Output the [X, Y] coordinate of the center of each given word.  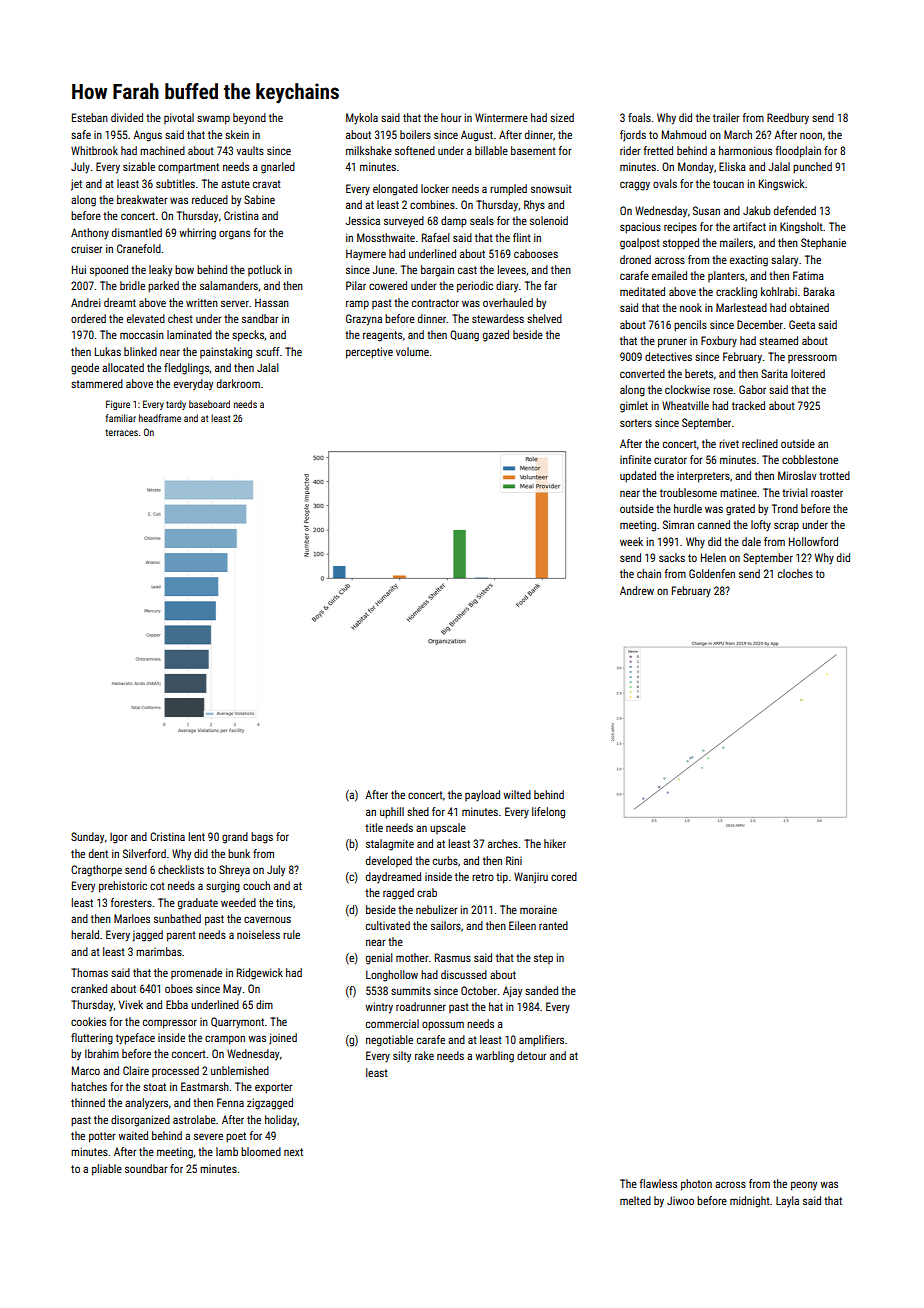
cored [564, 876]
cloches [795, 573]
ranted [553, 925]
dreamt [120, 302]
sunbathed [177, 918]
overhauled [508, 302]
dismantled [137, 232]
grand [235, 838]
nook [691, 307]
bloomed [261, 1151]
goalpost [640, 244]
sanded [541, 990]
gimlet [634, 407]
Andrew [637, 590]
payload [482, 795]
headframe [160, 418]
